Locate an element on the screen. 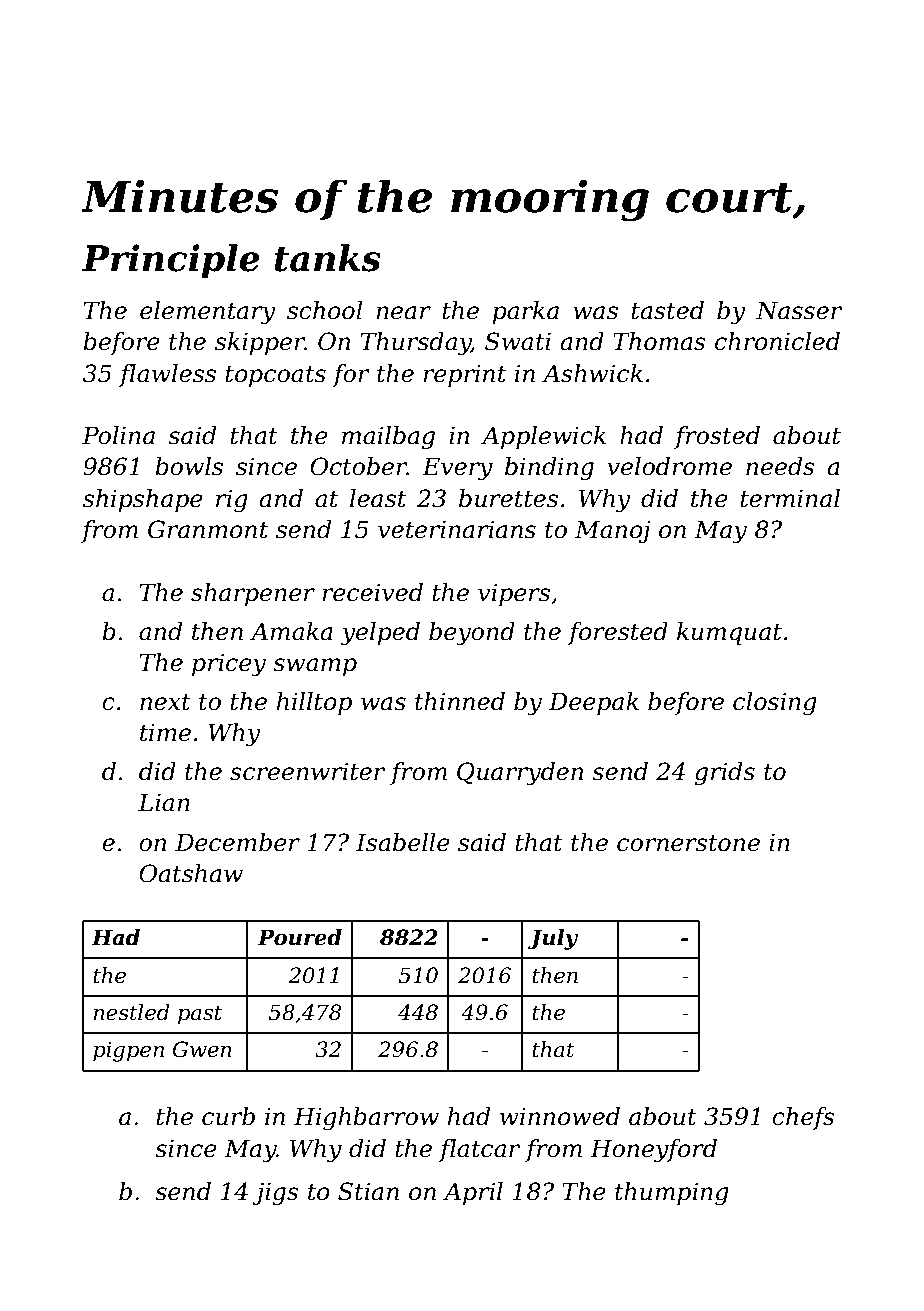 This screenshot has width=924, height=1311. time is located at coordinates (165, 732).
